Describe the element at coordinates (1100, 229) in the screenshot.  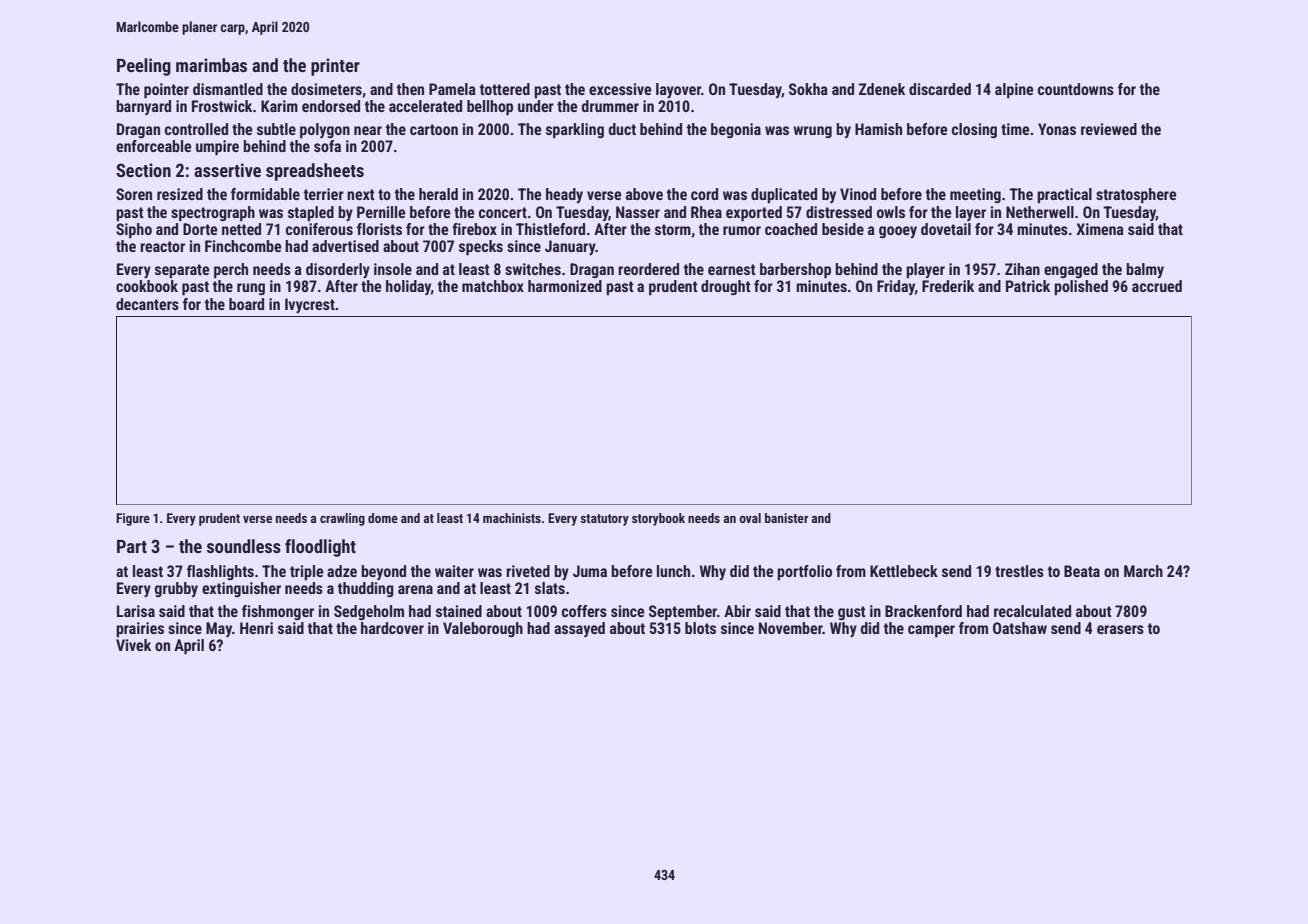
I see `Ximena` at that location.
